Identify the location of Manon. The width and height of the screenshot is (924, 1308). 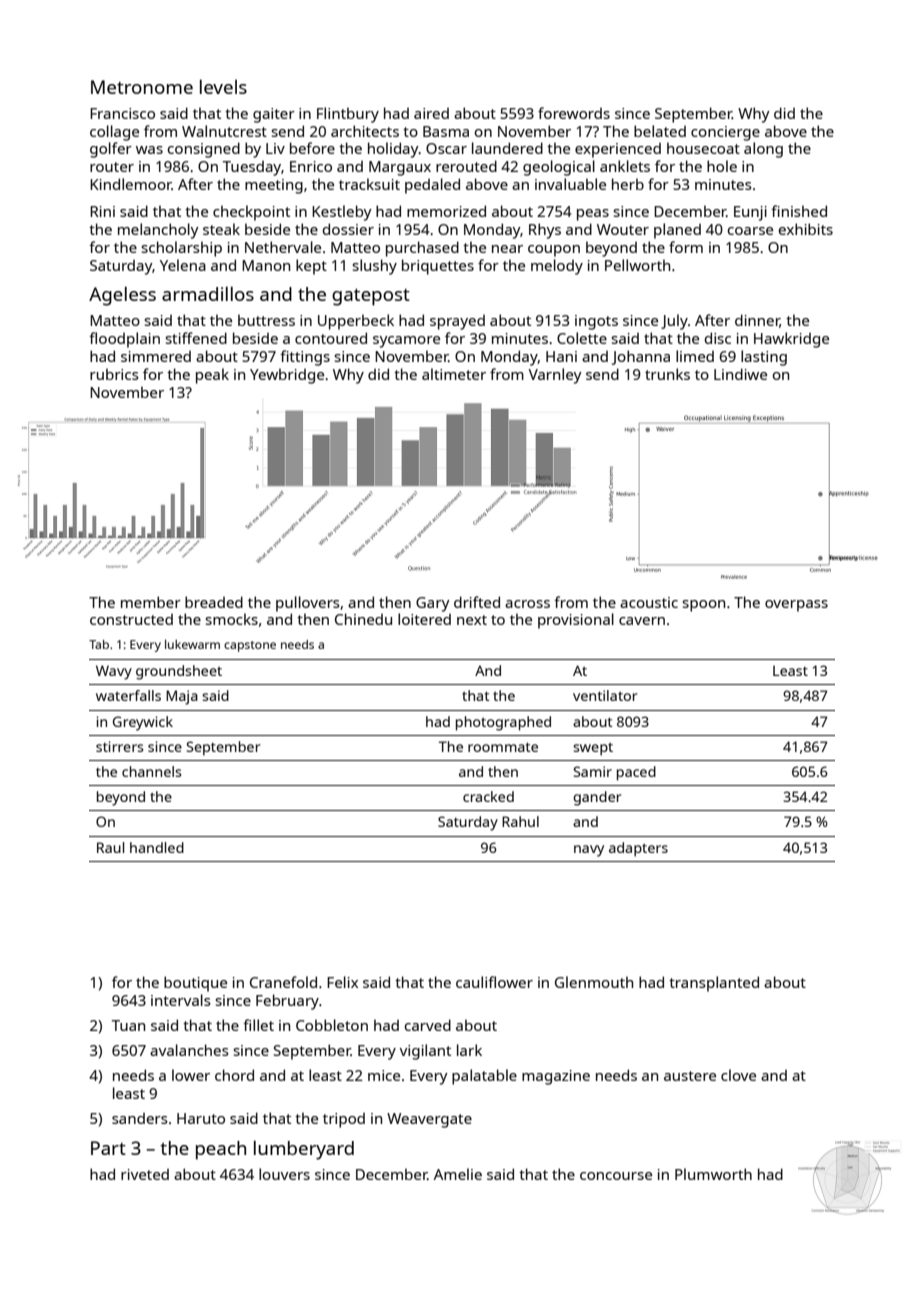
(266, 265).
